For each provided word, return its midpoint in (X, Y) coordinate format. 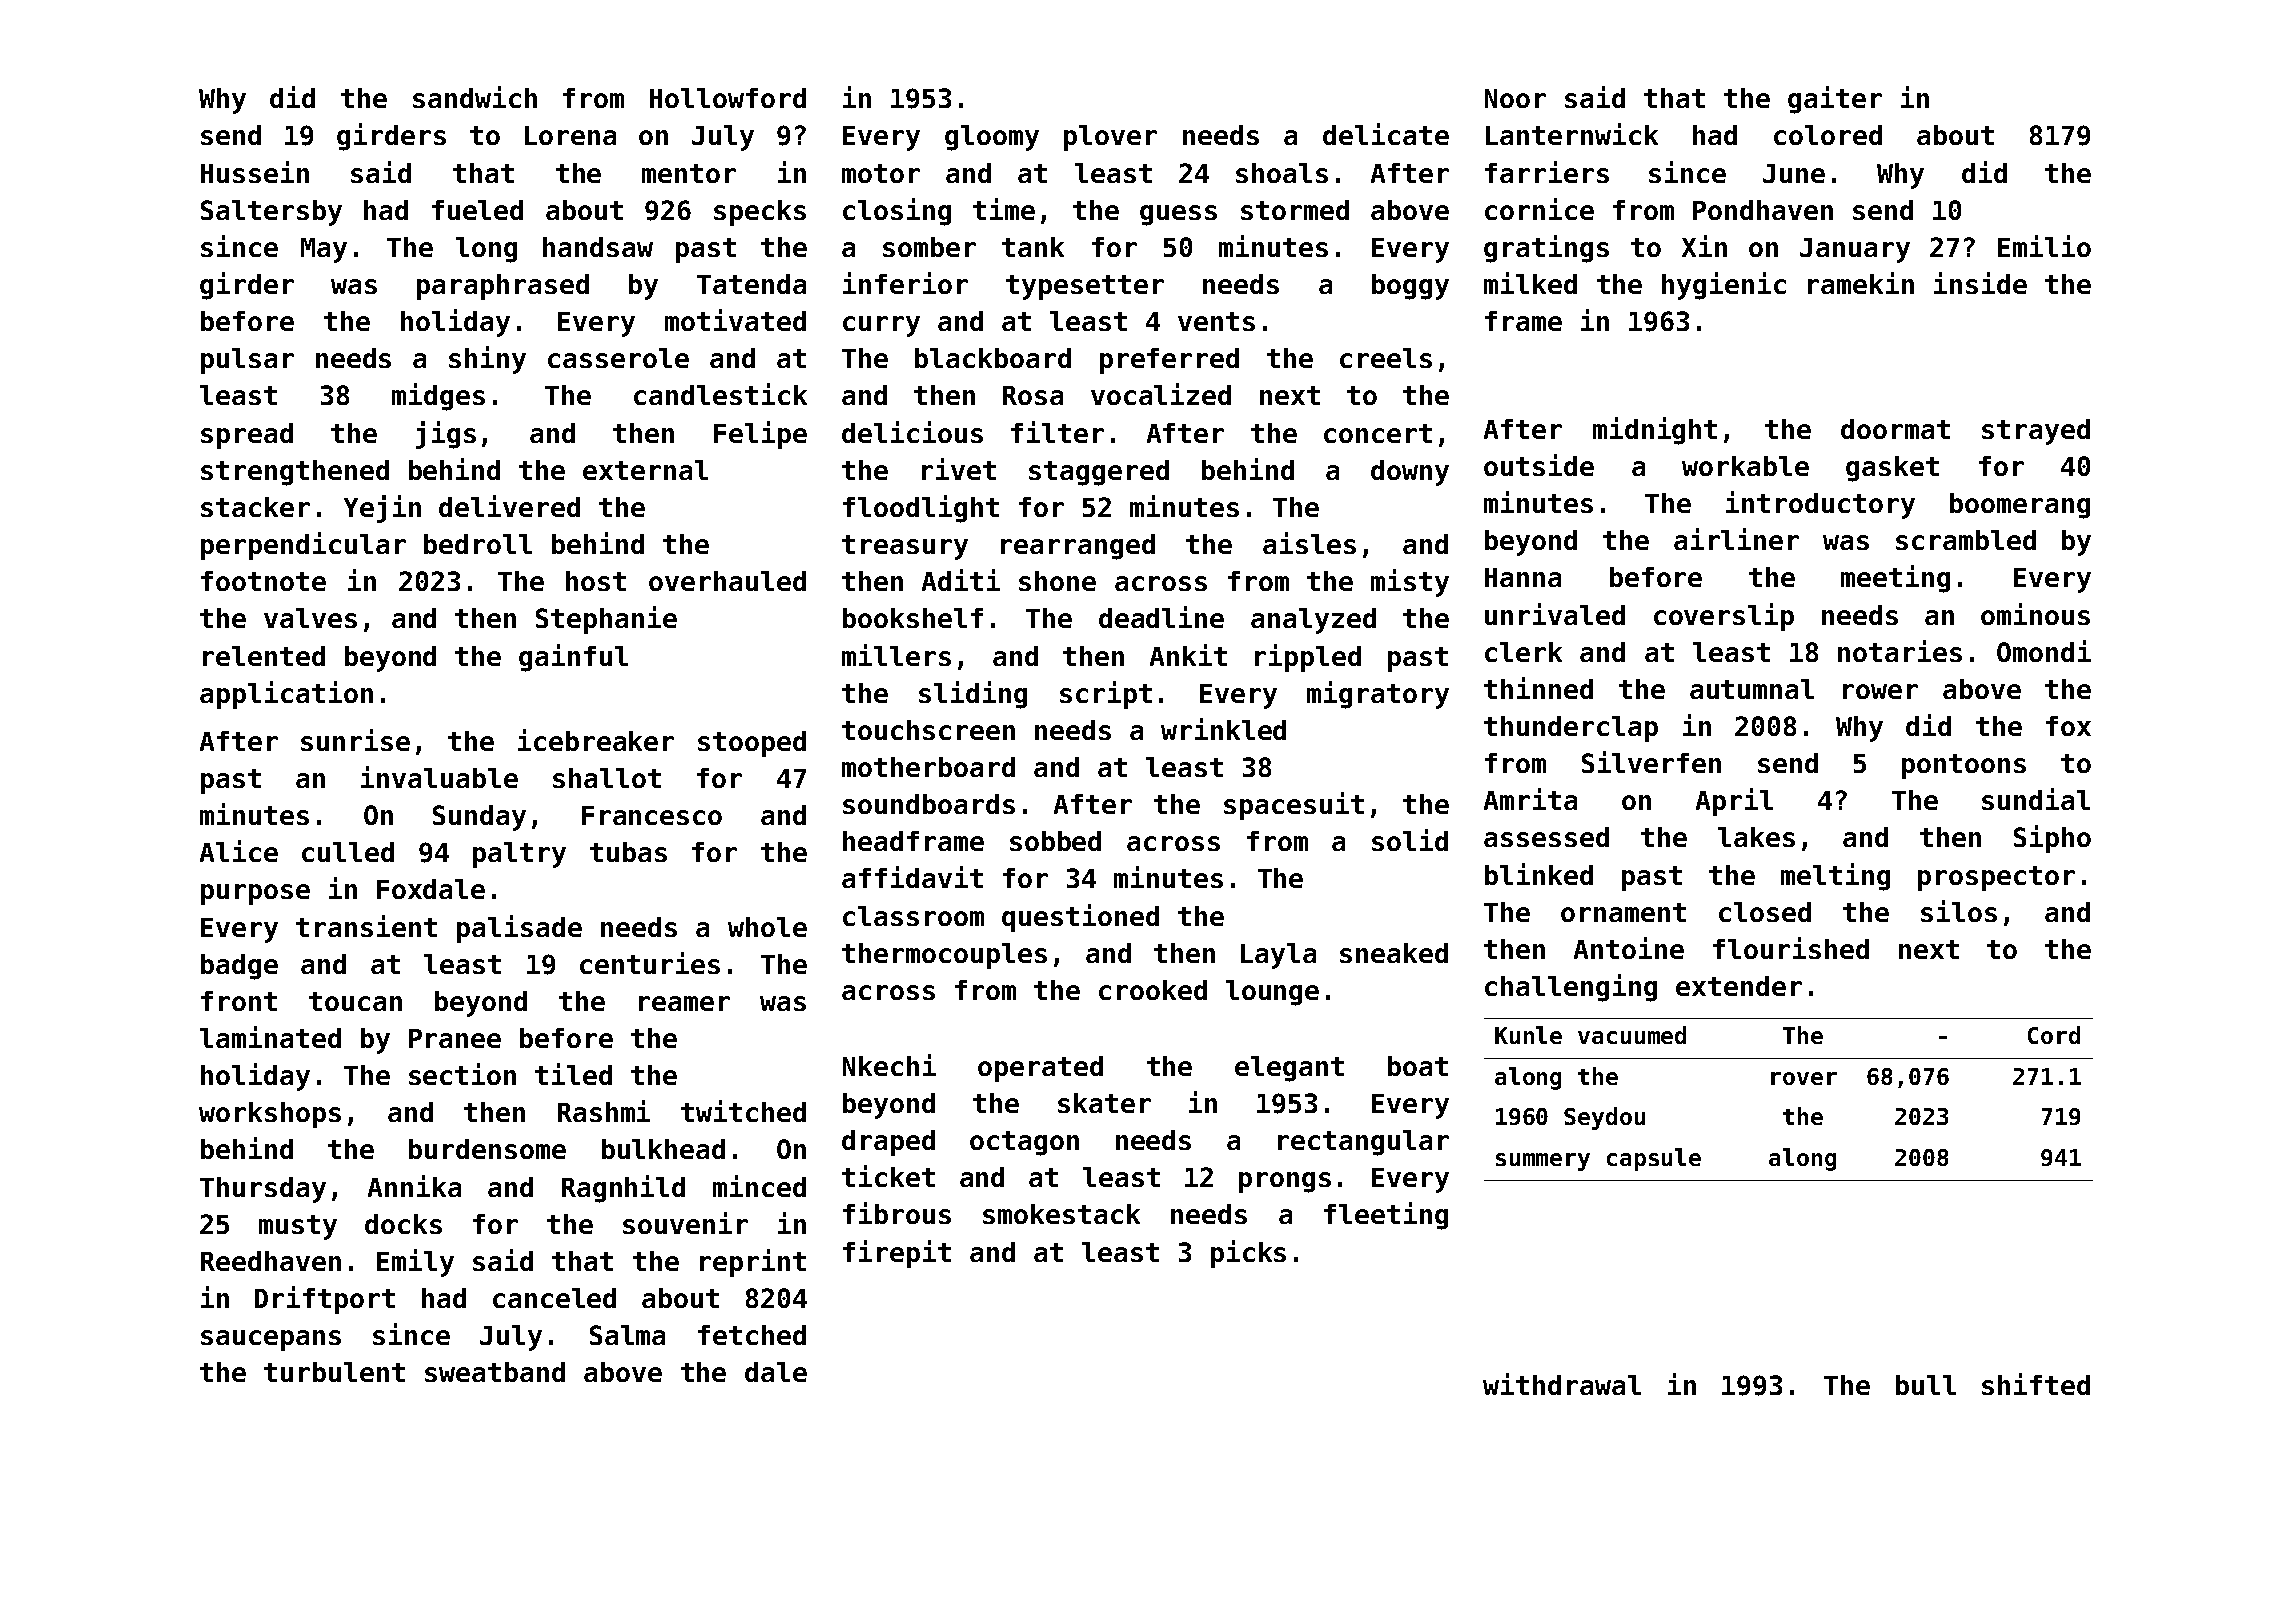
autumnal (1752, 689)
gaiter (1835, 100)
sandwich (475, 97)
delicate (1386, 134)
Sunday (479, 818)
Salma (627, 1335)
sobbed (1055, 841)
